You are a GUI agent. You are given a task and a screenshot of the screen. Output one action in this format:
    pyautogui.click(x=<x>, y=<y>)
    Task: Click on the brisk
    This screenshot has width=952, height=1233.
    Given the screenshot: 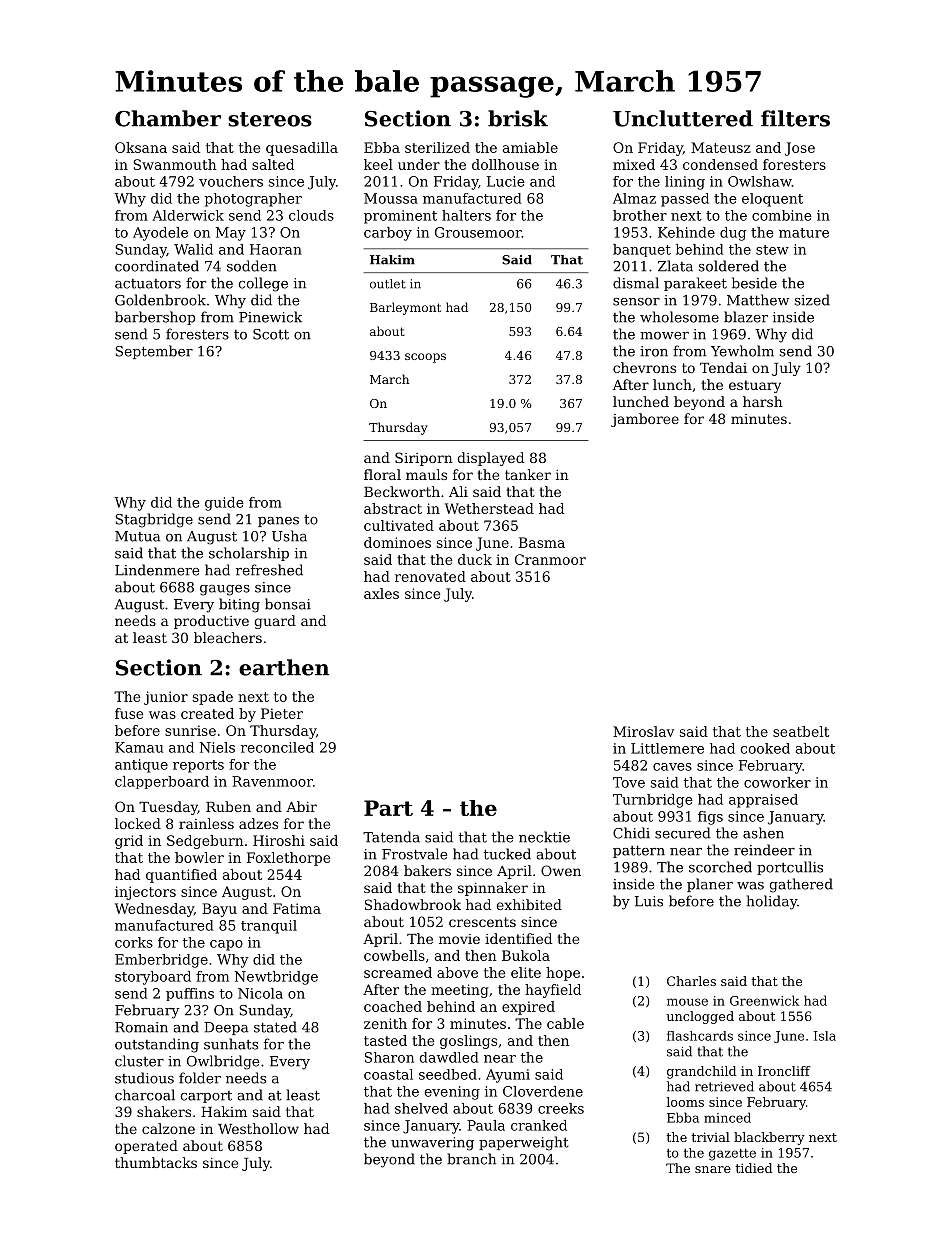 What is the action you would take?
    pyautogui.click(x=518, y=118)
